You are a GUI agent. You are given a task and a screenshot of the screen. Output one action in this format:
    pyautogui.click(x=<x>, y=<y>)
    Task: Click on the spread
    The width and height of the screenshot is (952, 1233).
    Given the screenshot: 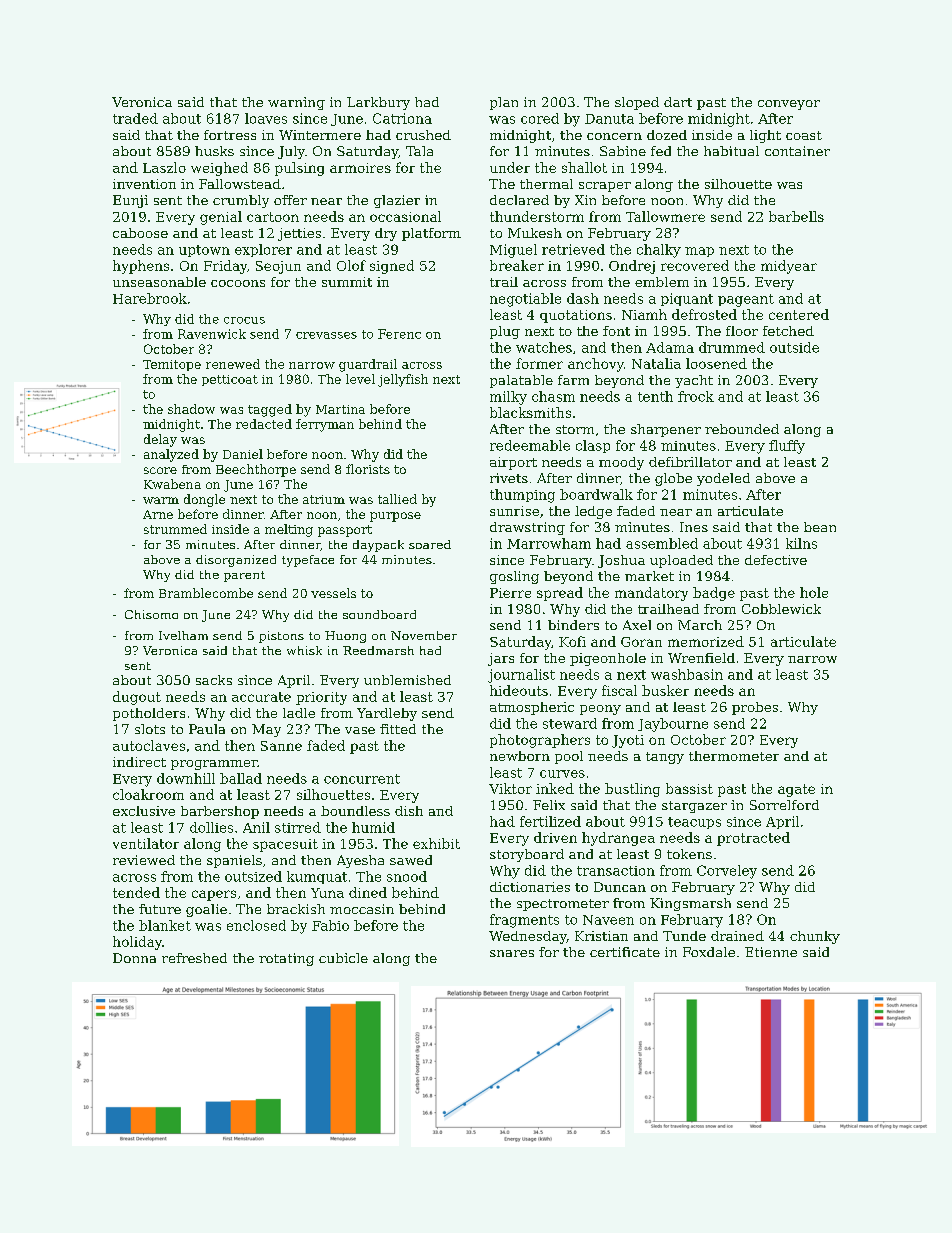 What is the action you would take?
    pyautogui.click(x=560, y=594)
